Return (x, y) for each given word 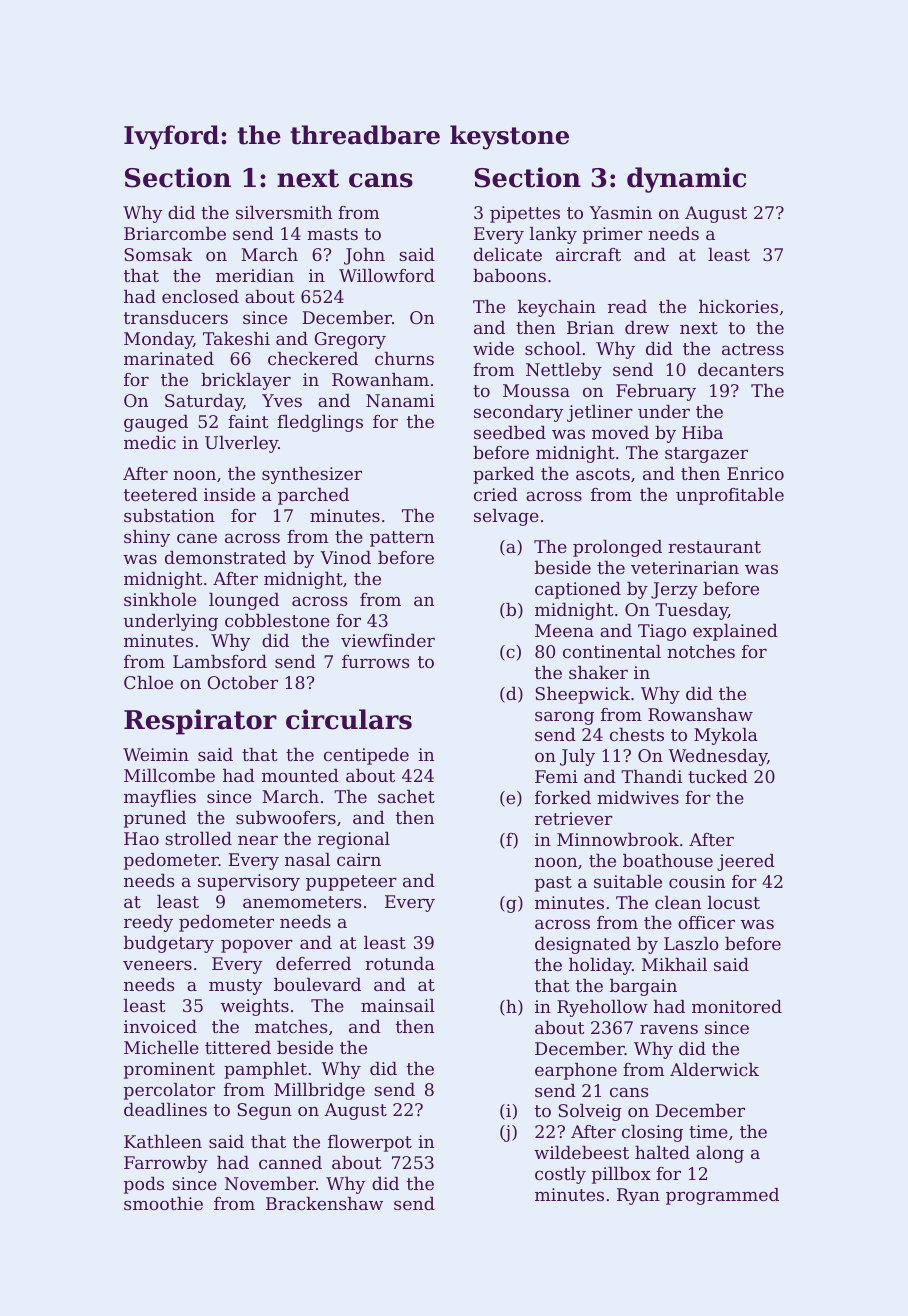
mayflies (160, 798)
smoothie (163, 1203)
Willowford (387, 275)
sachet (406, 796)
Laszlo (691, 943)
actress (753, 349)
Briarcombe (175, 233)
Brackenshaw (324, 1203)
